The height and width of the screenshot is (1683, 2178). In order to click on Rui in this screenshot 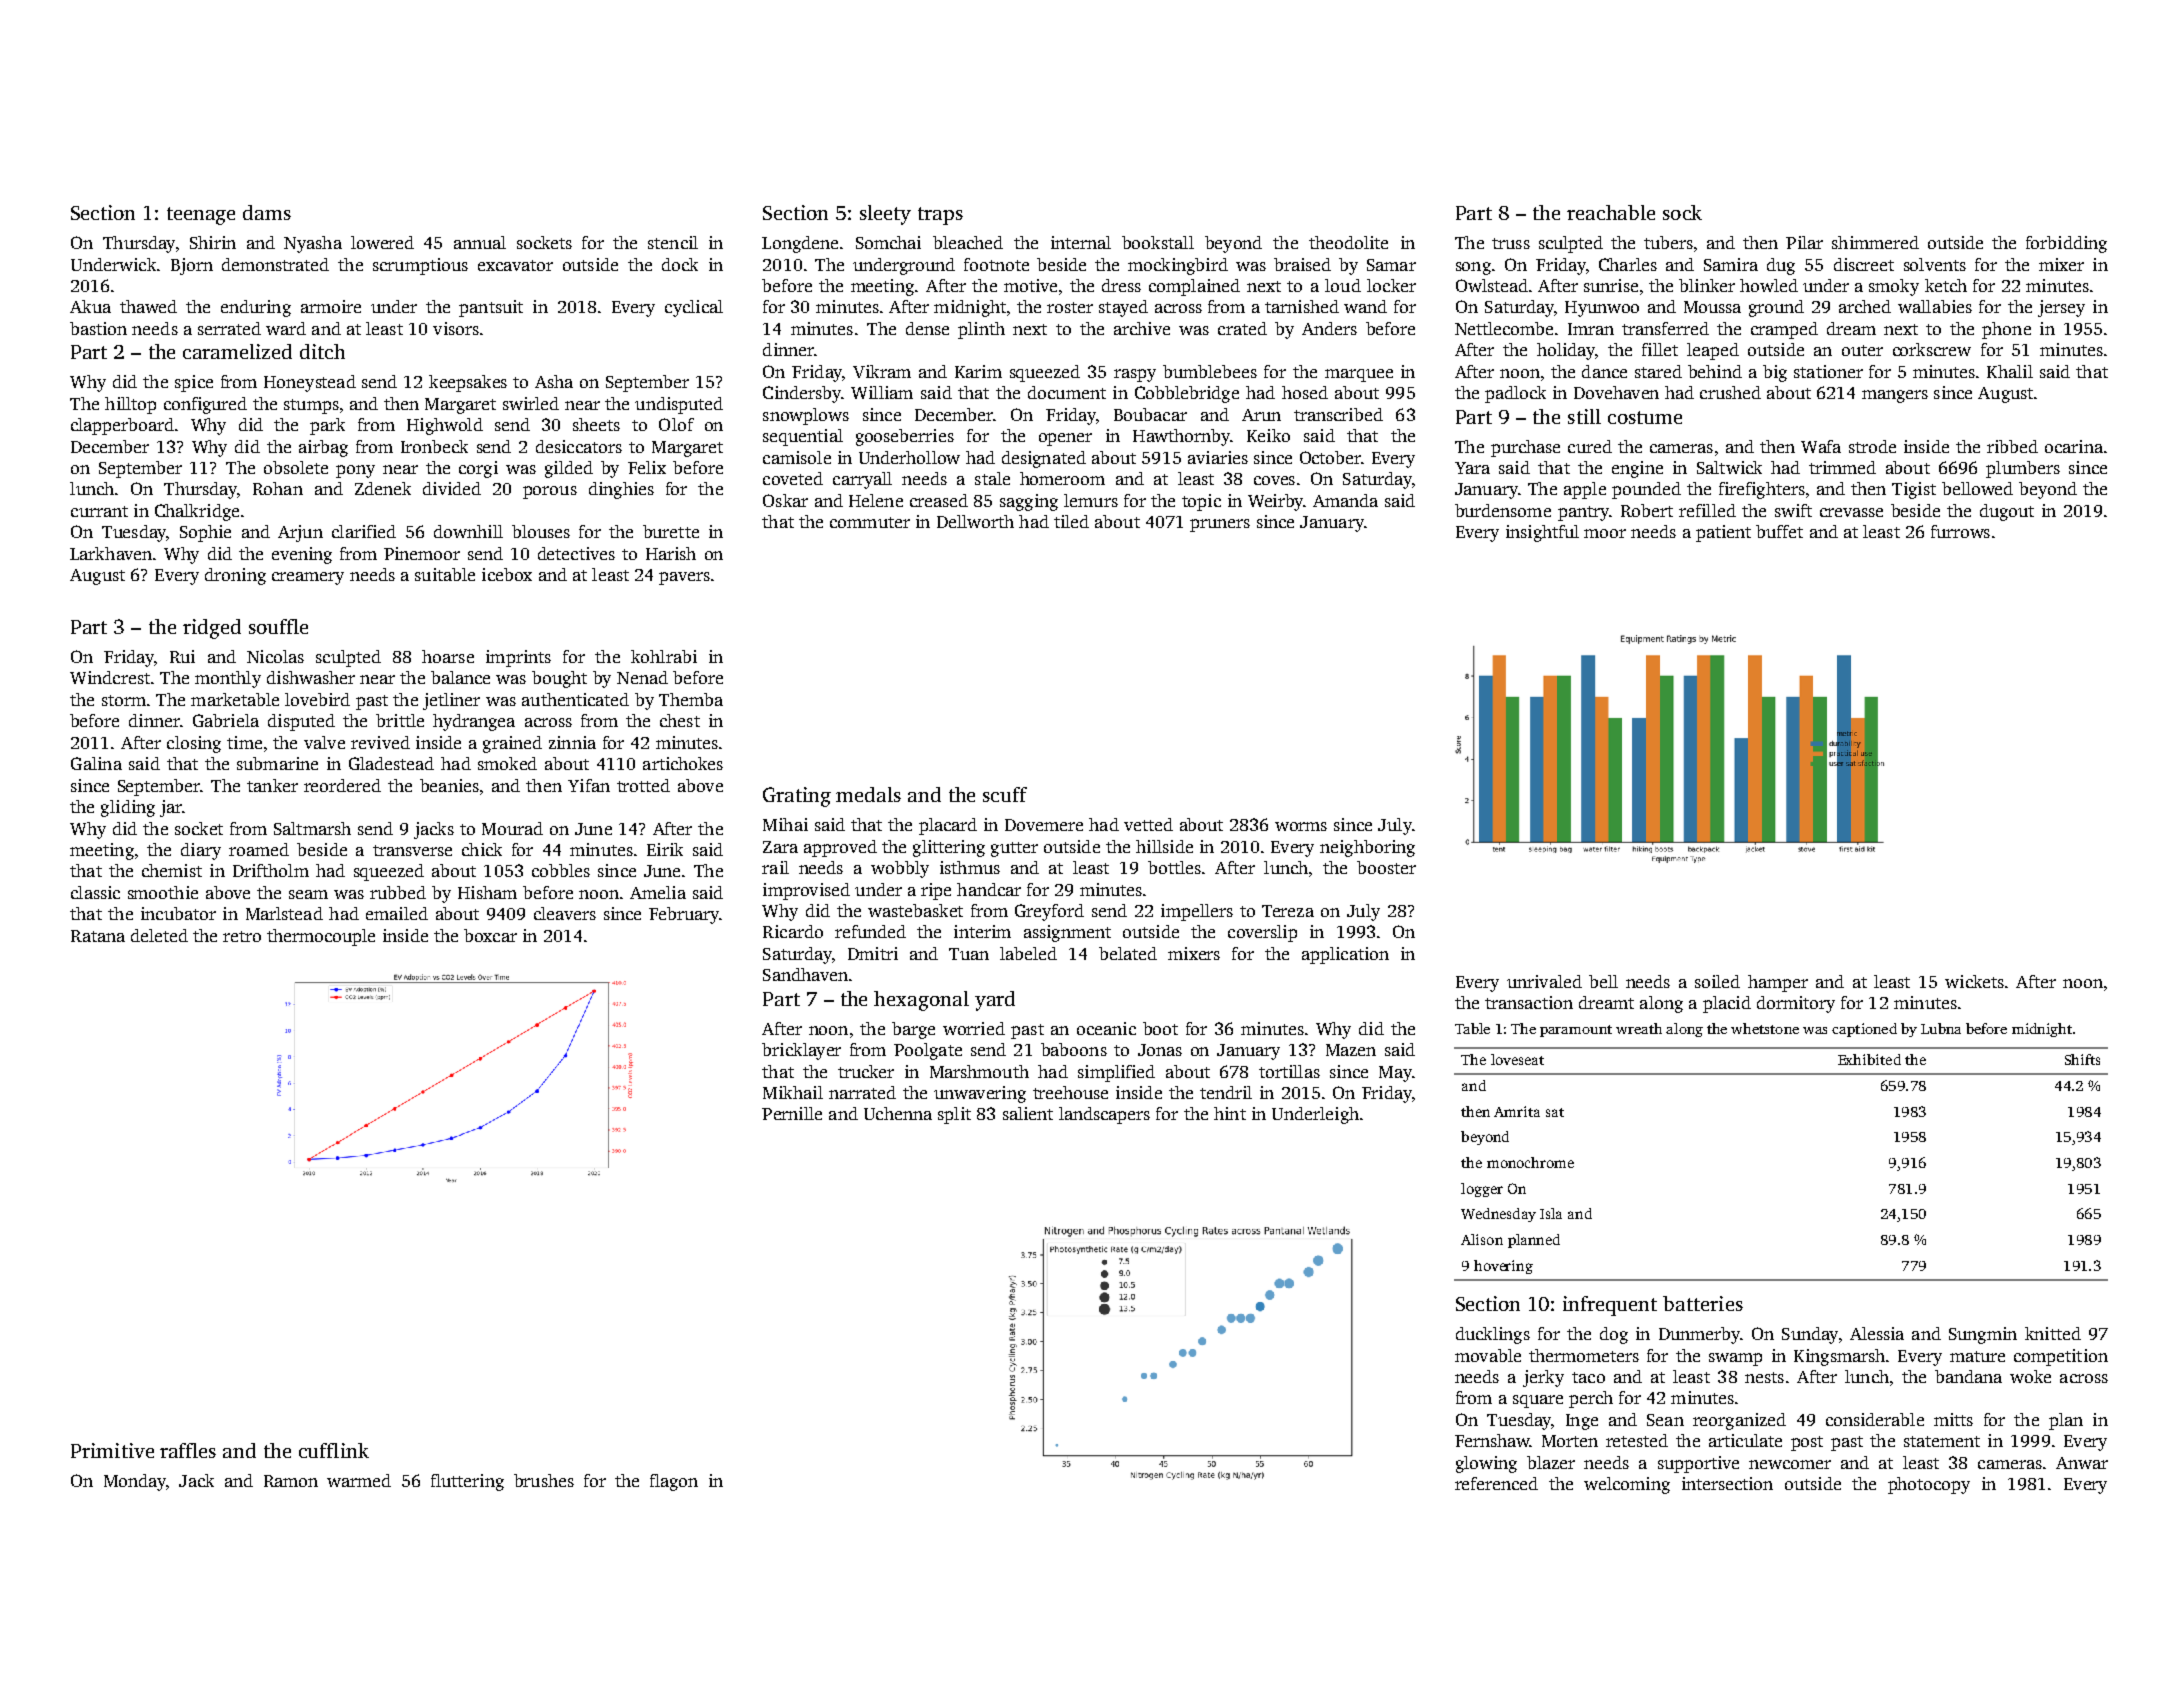, I will do `click(182, 656)`.
